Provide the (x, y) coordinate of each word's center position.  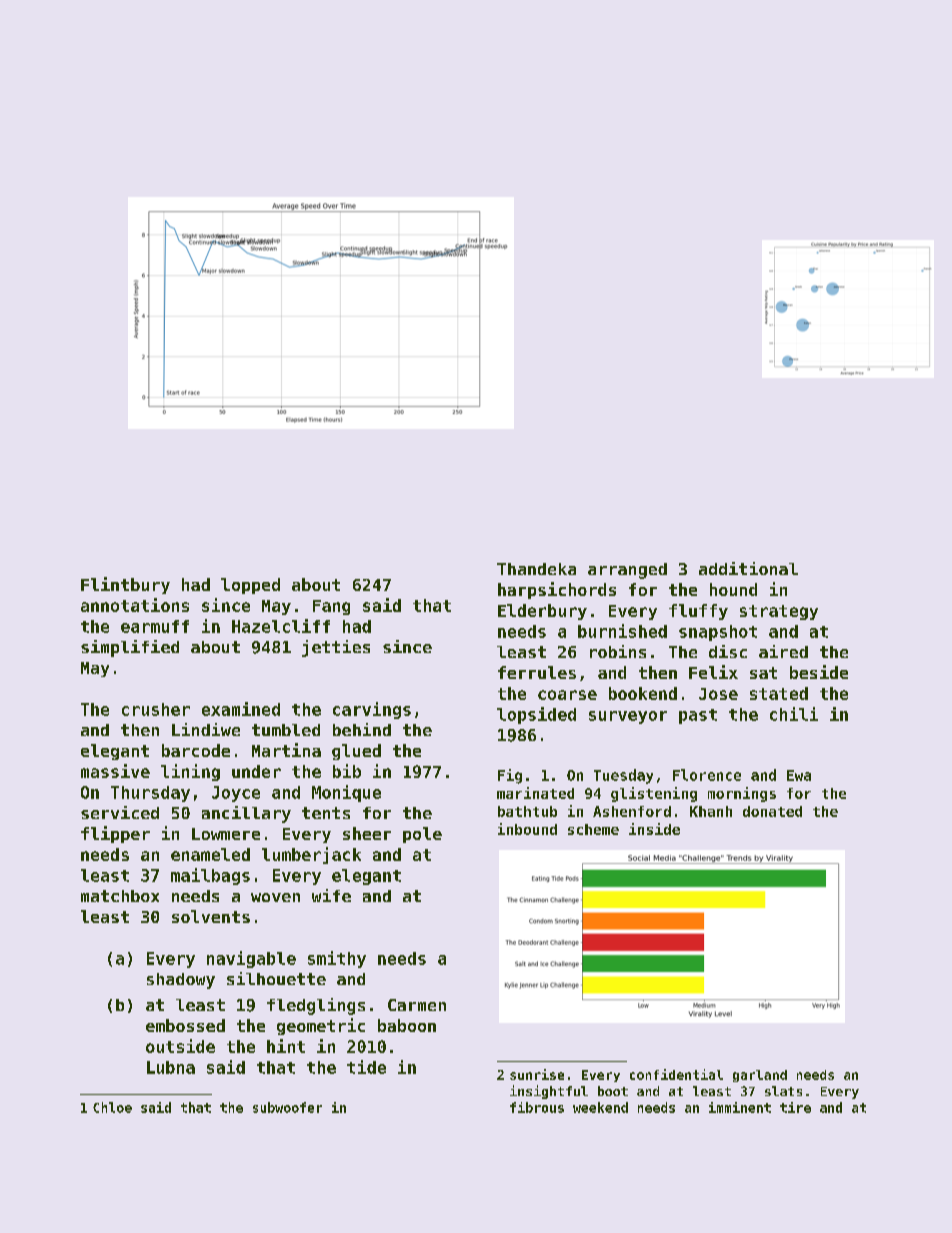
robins (618, 651)
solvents (211, 916)
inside (654, 829)
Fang (331, 607)
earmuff (155, 626)
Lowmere (226, 834)
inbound (527, 829)
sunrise (537, 1074)
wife (331, 895)
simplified (130, 648)
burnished (622, 631)
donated (772, 811)
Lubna (171, 1067)
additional (748, 568)
